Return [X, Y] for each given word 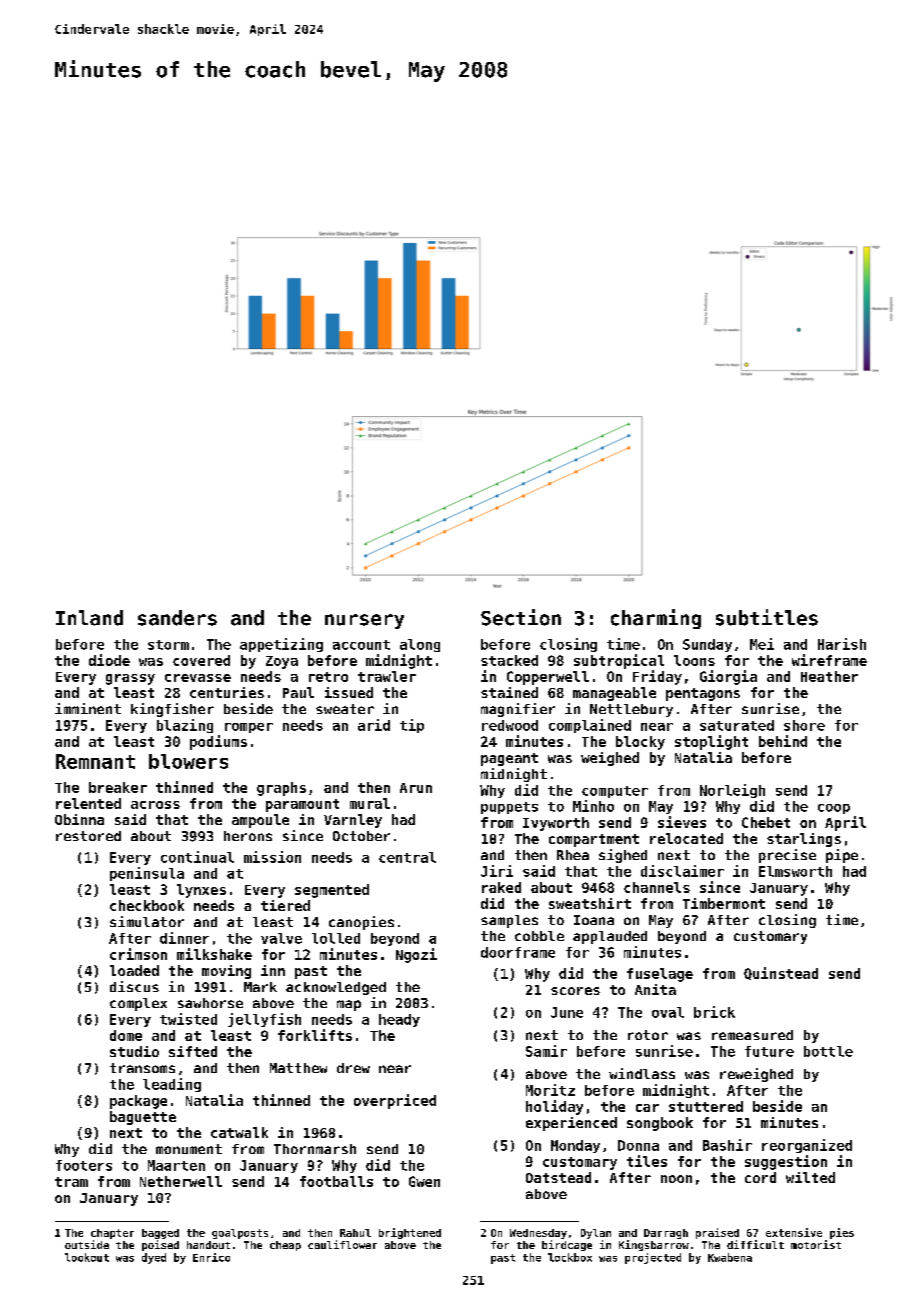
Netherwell [181, 1181]
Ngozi [416, 955]
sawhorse [210, 1003]
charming [656, 619]
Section [521, 617]
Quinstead [781, 973]
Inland [89, 618]
